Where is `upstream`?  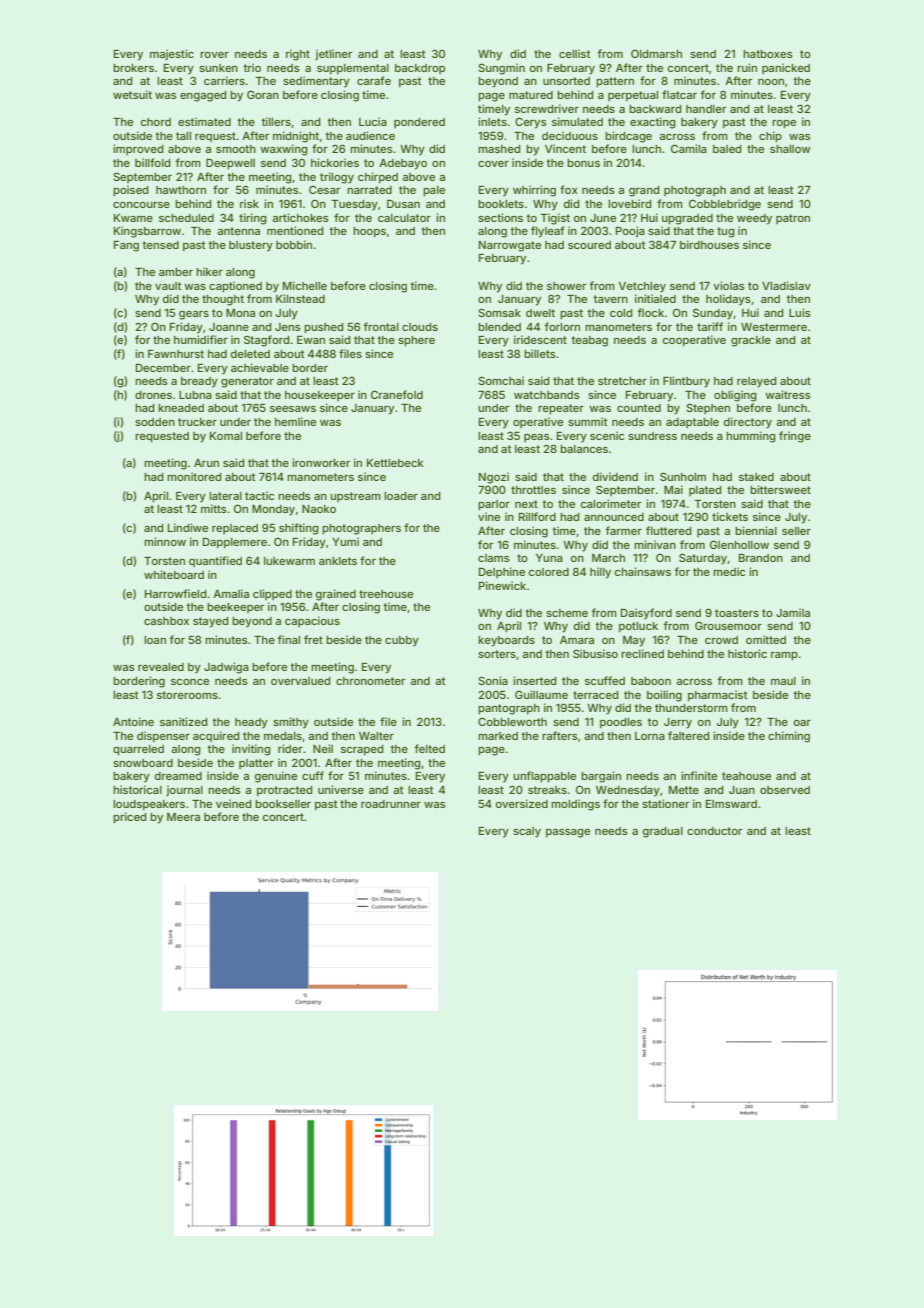 upstream is located at coordinates (355, 497).
